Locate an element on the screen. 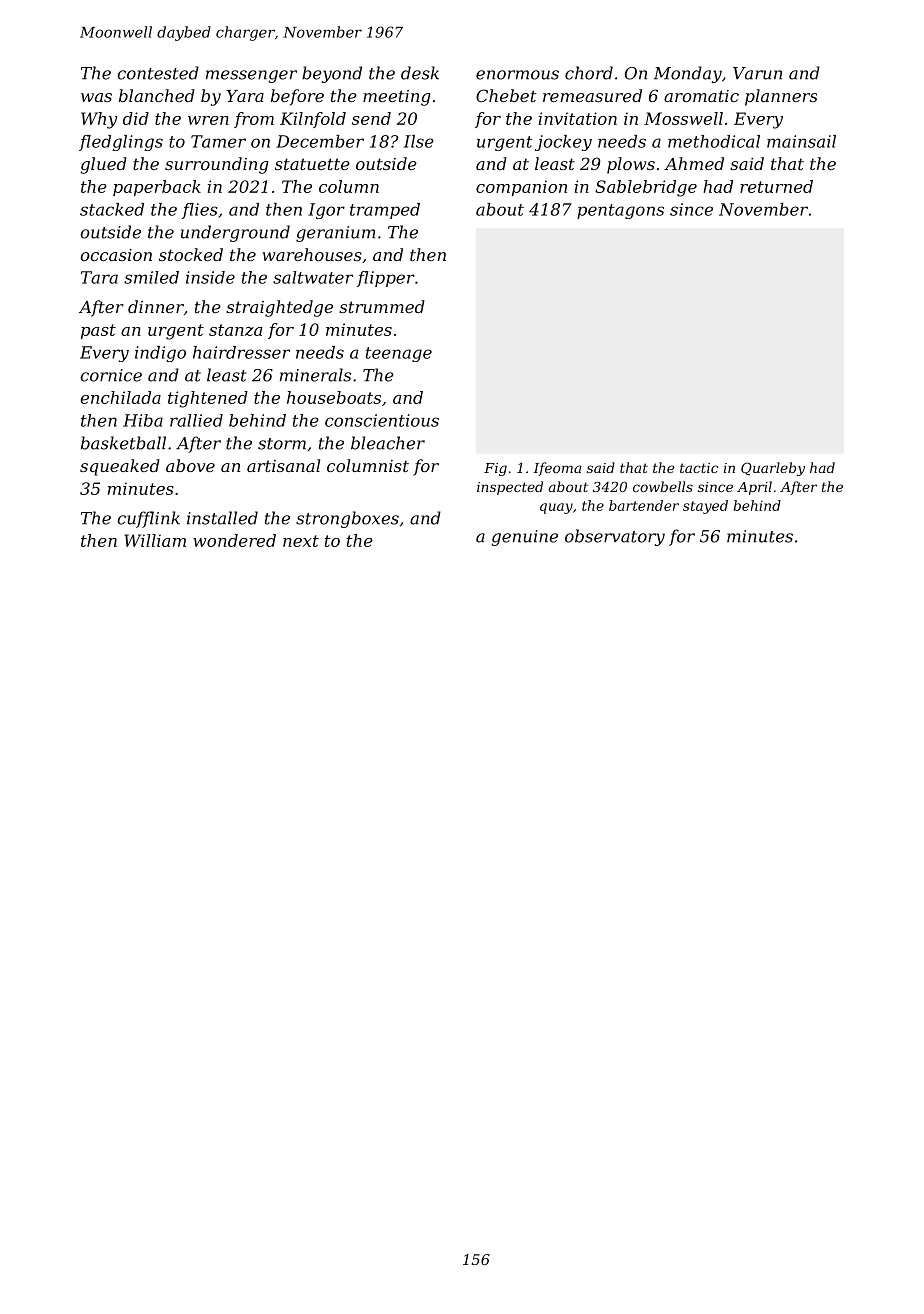  contested is located at coordinates (158, 73).
